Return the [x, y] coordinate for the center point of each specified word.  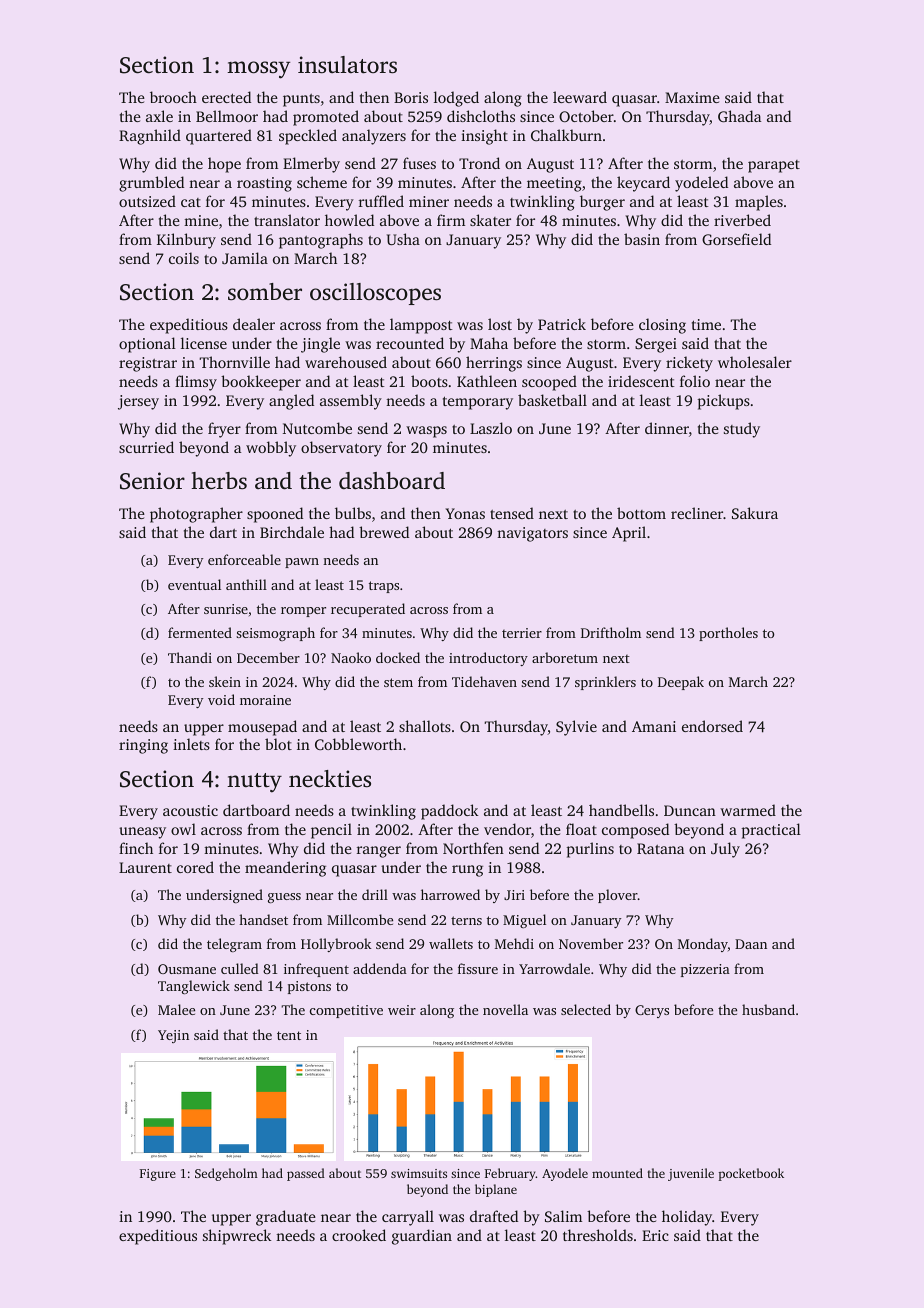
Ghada [739, 116]
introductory [488, 659]
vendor [507, 829]
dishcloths [481, 116]
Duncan [690, 810]
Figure [158, 1175]
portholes [728, 634]
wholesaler [755, 362]
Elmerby [311, 165]
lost [500, 324]
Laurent [145, 867]
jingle [320, 345]
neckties [330, 779]
